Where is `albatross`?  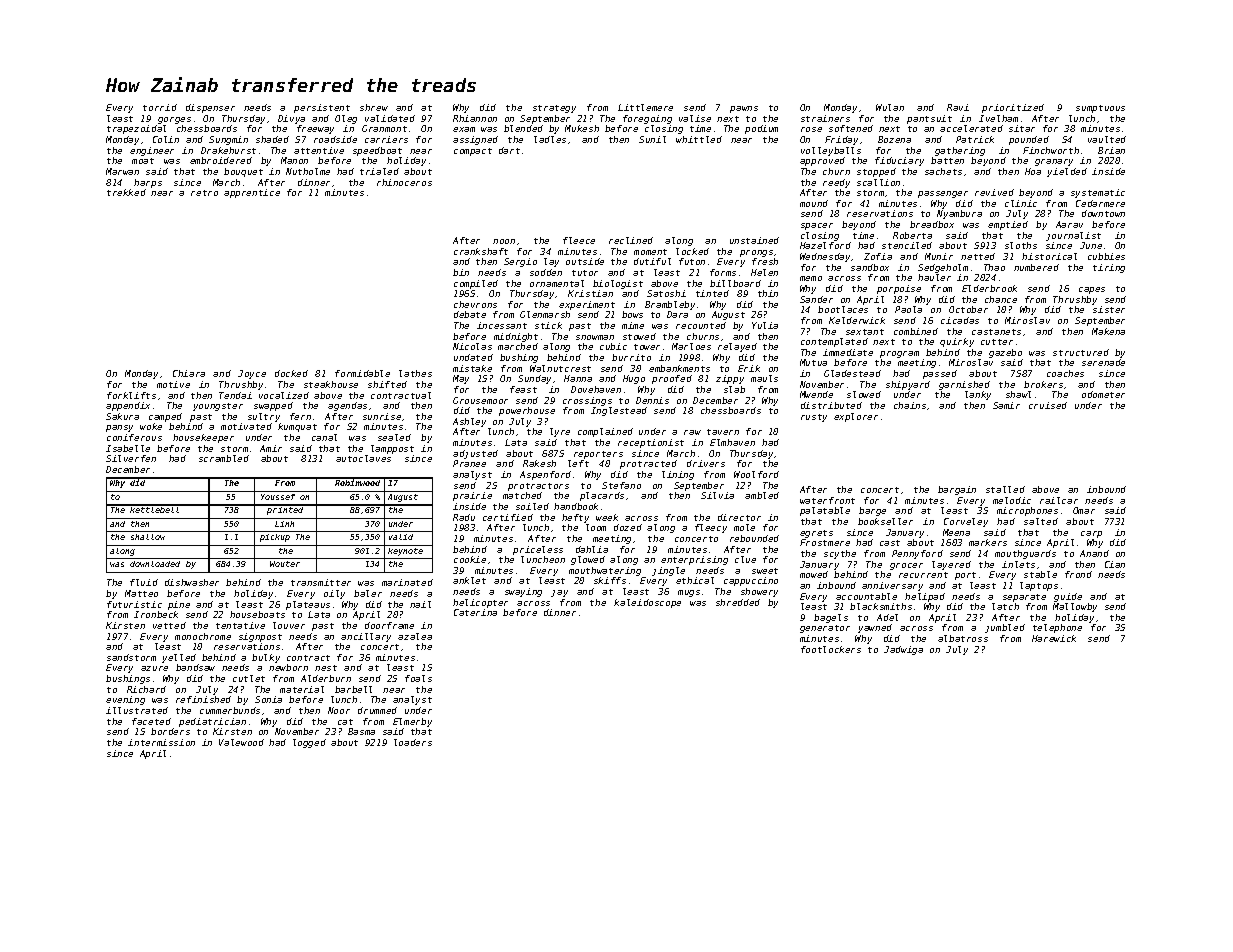 albatross is located at coordinates (963, 638).
